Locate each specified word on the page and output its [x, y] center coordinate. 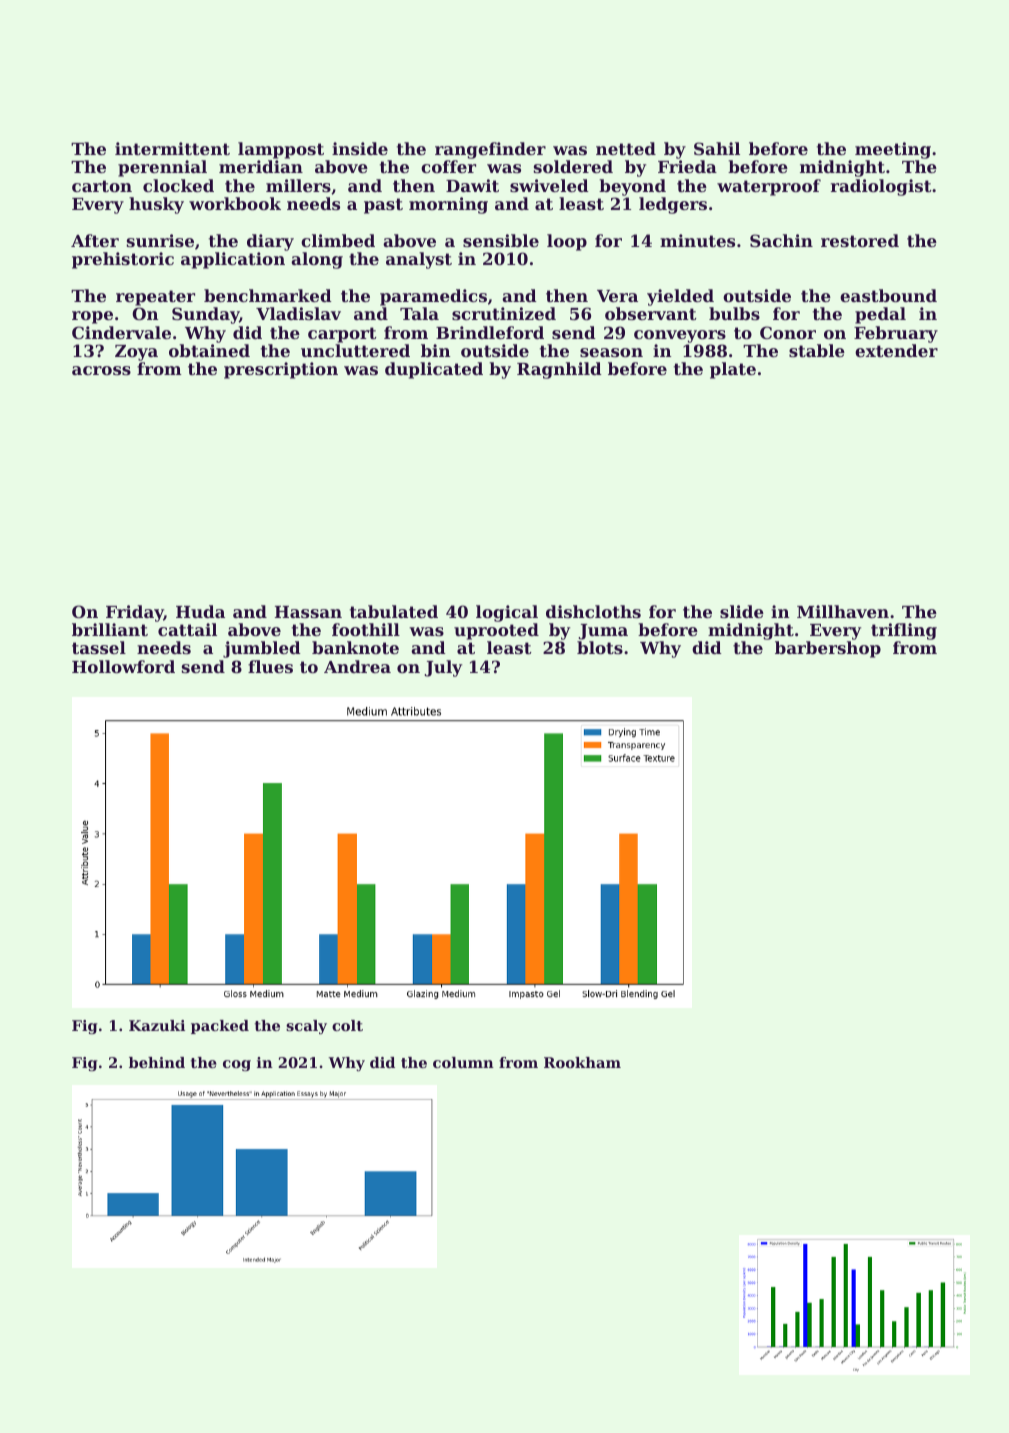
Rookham [582, 1062]
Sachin [781, 240]
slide [742, 611]
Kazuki [157, 1025]
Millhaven [843, 611]
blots [600, 647]
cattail [187, 629]
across [101, 370]
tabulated [394, 611]
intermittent [172, 148]
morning [448, 205]
